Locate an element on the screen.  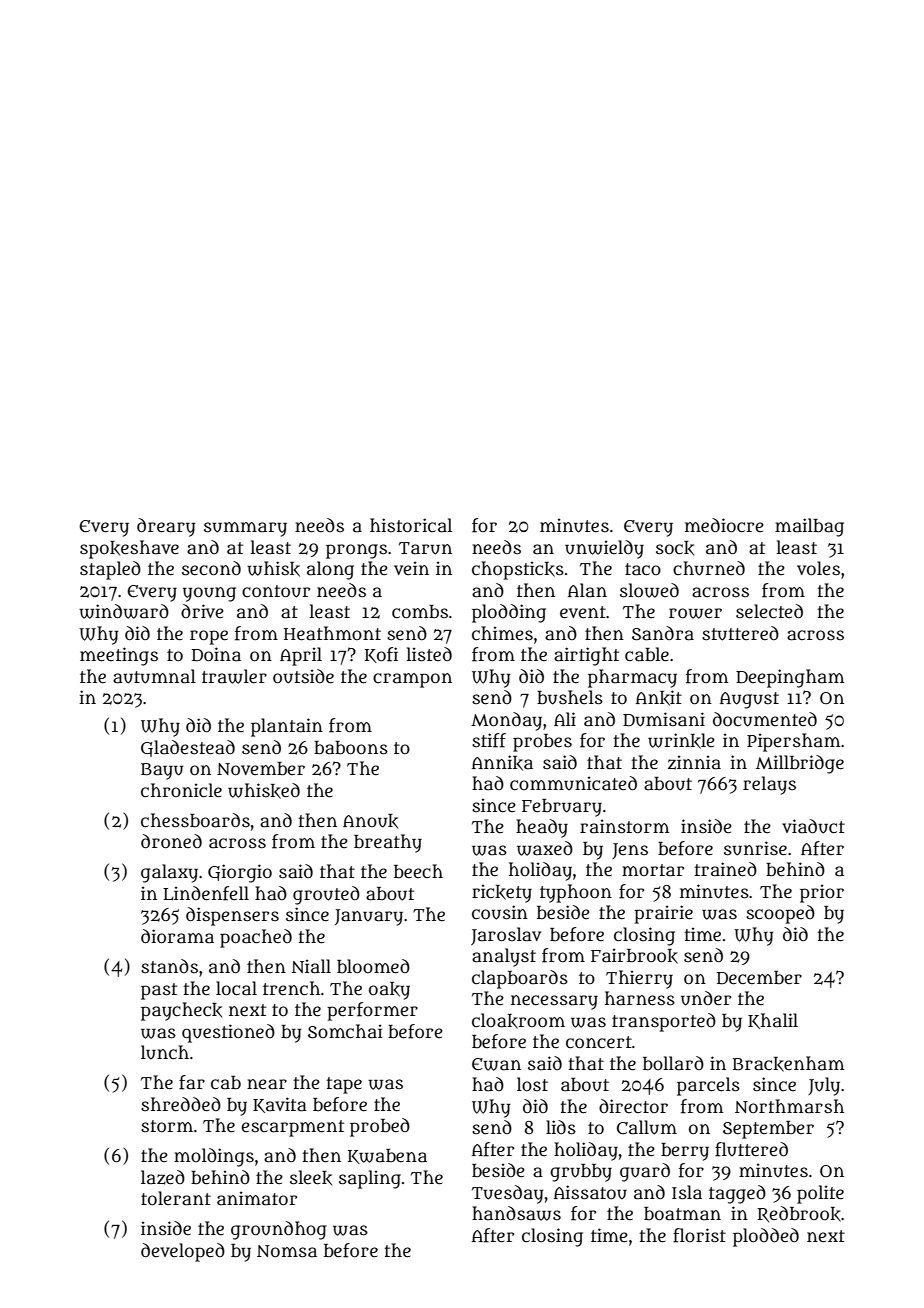
diorama is located at coordinates (177, 936).
